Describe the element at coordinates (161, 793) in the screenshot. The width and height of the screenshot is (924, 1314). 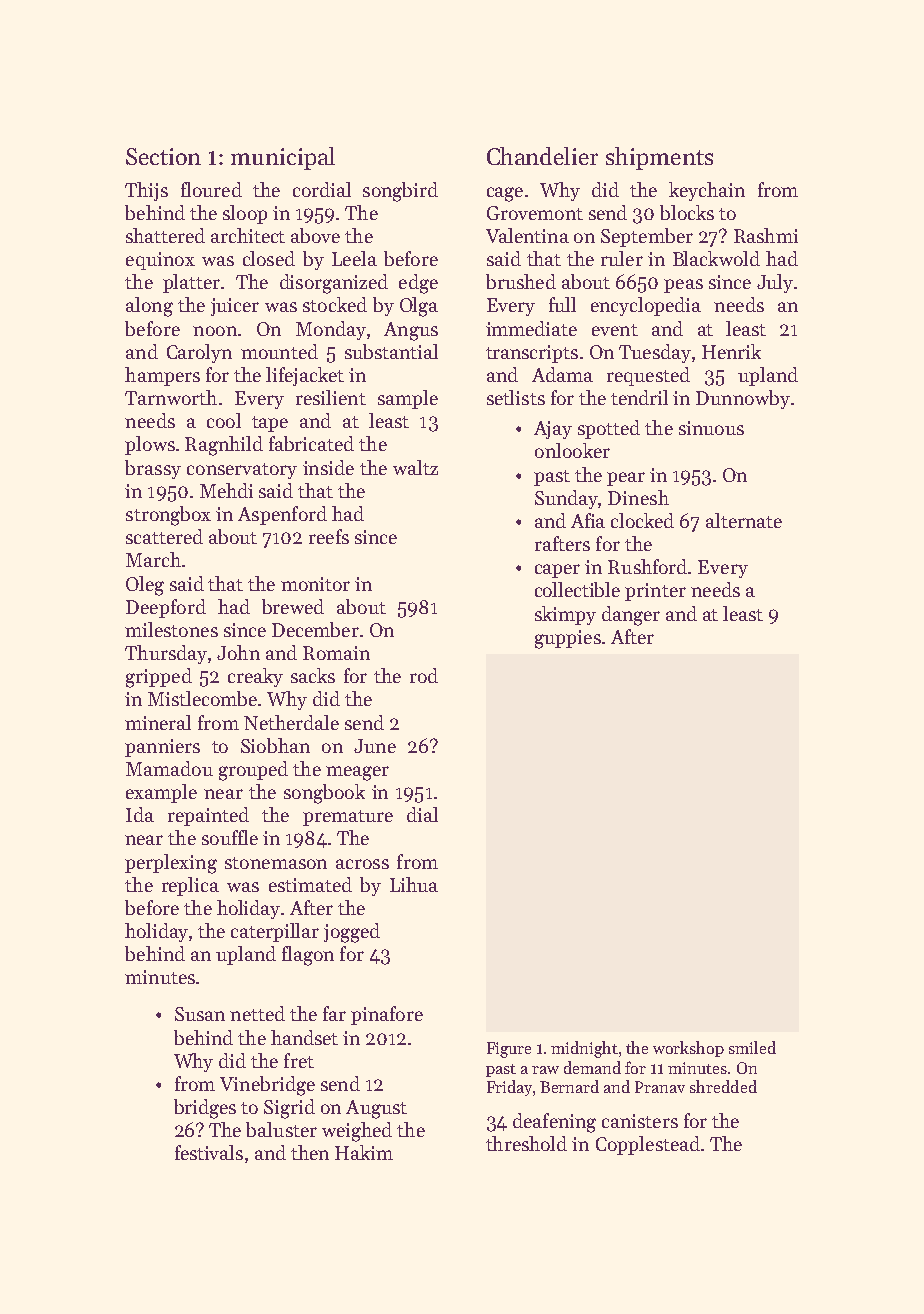
I see `example` at that location.
